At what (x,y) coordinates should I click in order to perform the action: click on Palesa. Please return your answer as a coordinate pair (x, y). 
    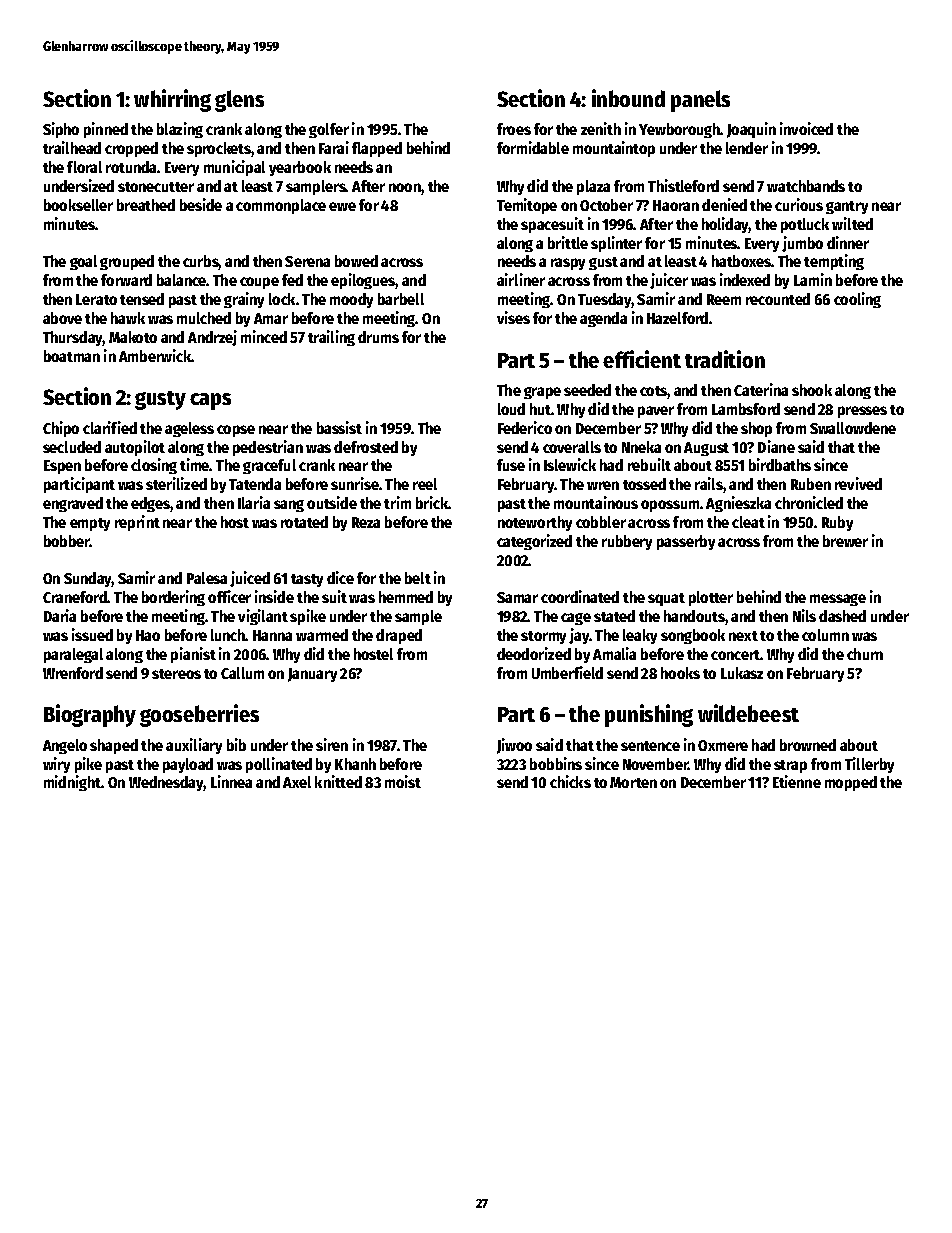
    Looking at the image, I should click on (207, 578).
